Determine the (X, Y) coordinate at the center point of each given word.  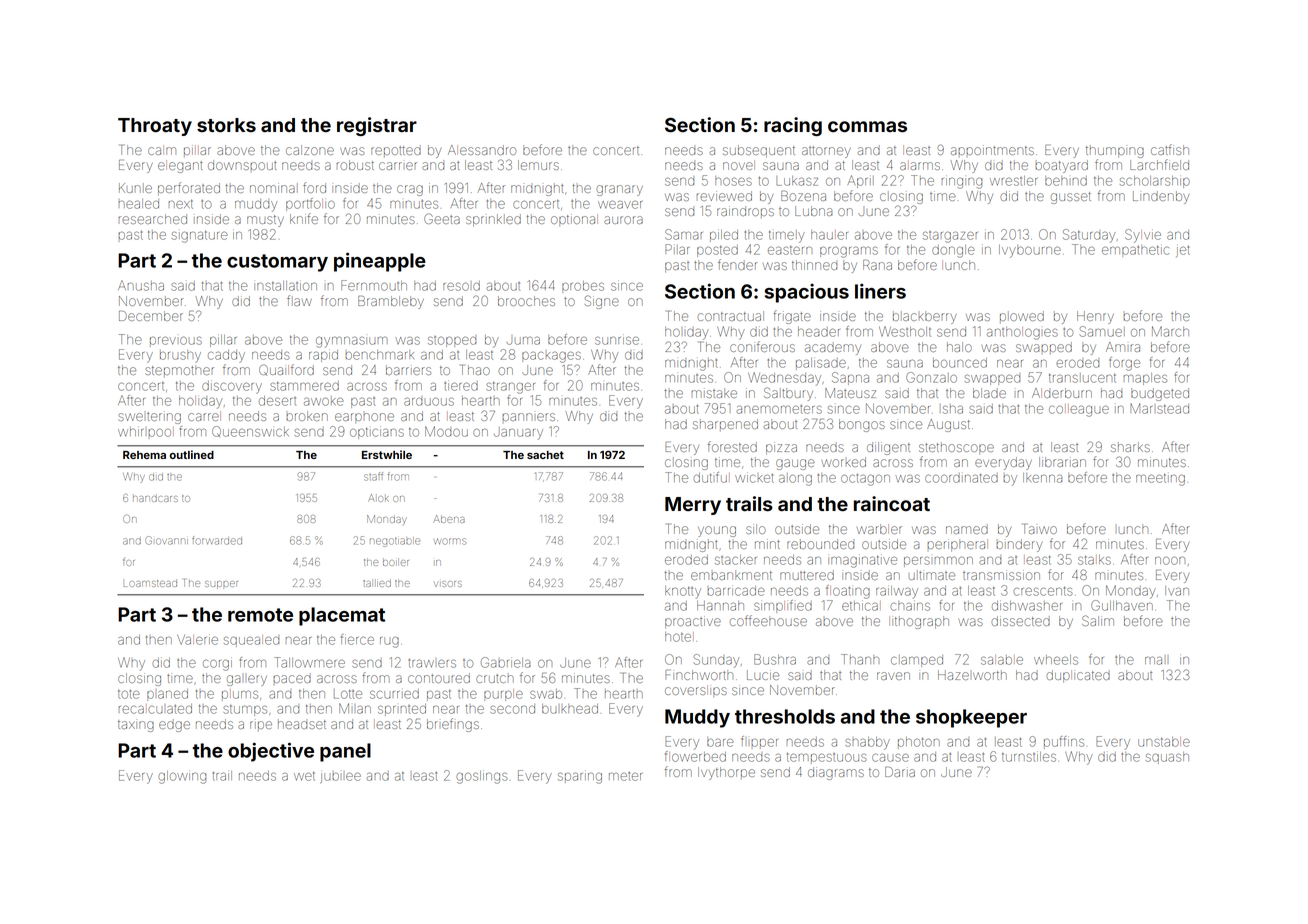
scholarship (1155, 182)
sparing (580, 778)
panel (345, 752)
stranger (510, 388)
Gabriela (505, 662)
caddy (226, 356)
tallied (377, 583)
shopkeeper (971, 718)
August (948, 425)
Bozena (803, 196)
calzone (310, 150)
